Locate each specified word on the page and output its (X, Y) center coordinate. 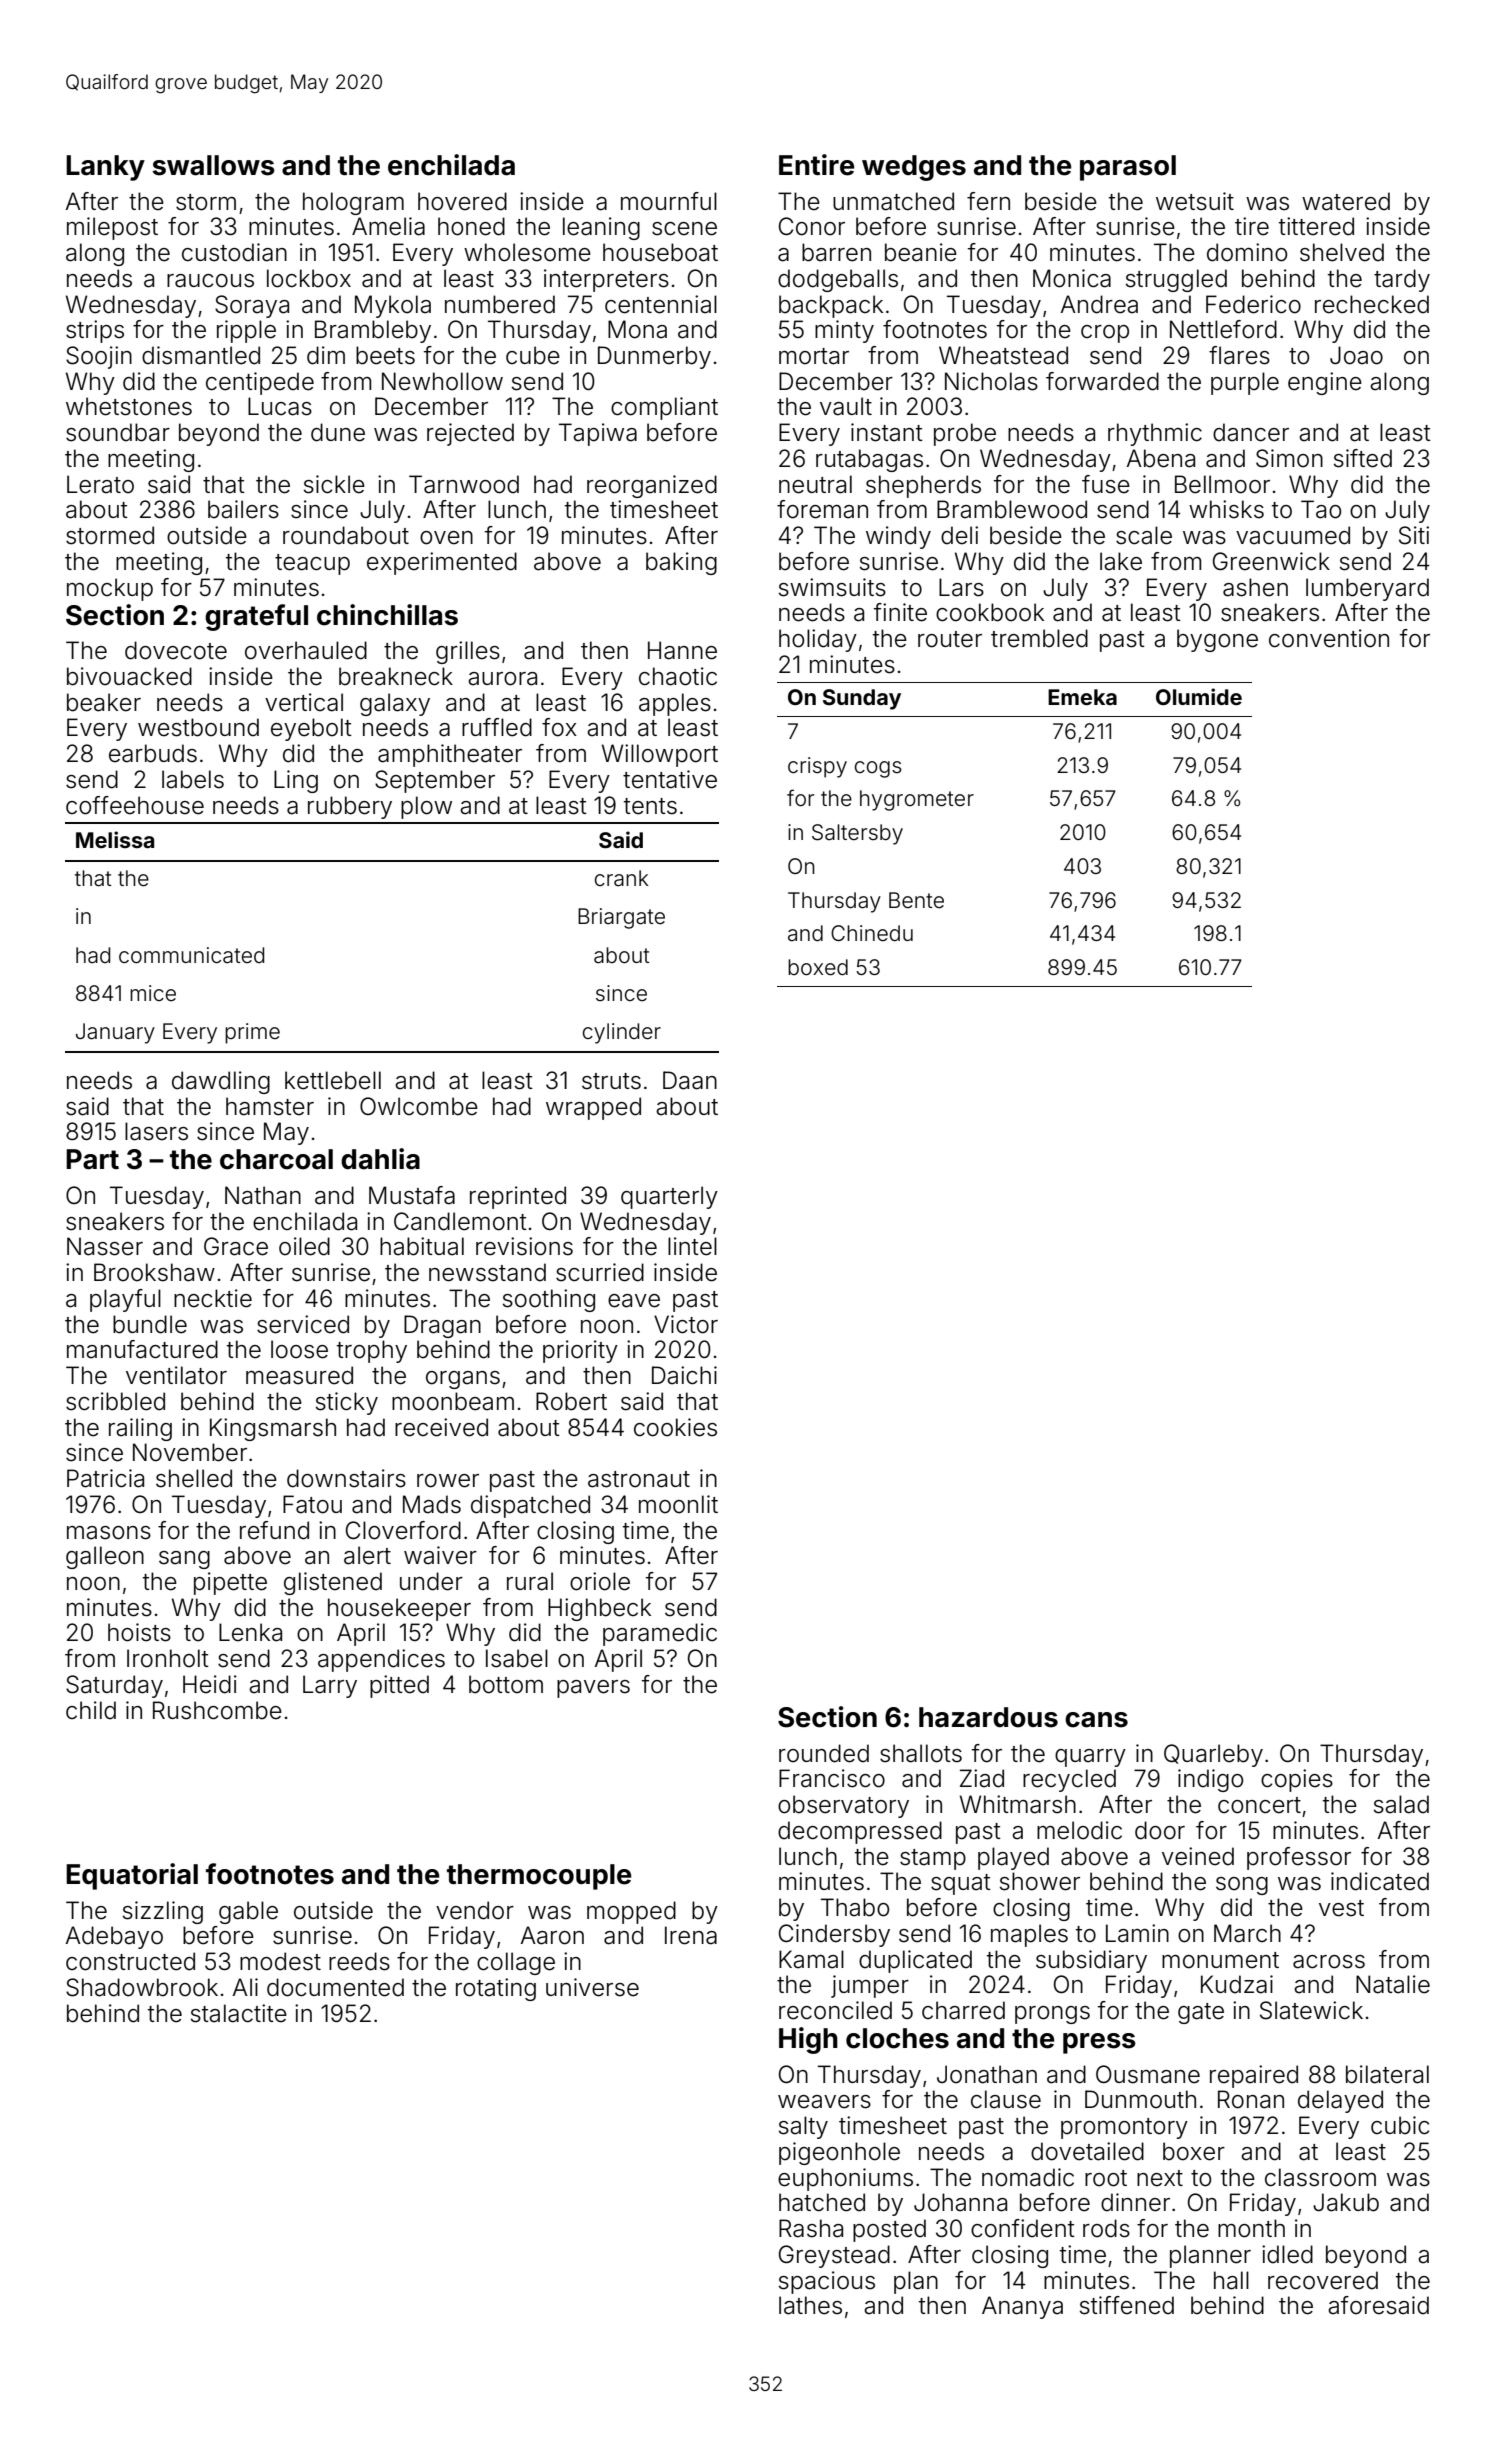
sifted (1363, 458)
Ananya (1022, 2307)
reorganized (652, 486)
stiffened (1127, 2305)
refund (274, 1530)
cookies (675, 1427)
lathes (810, 2305)
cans (1096, 1720)
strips (95, 331)
